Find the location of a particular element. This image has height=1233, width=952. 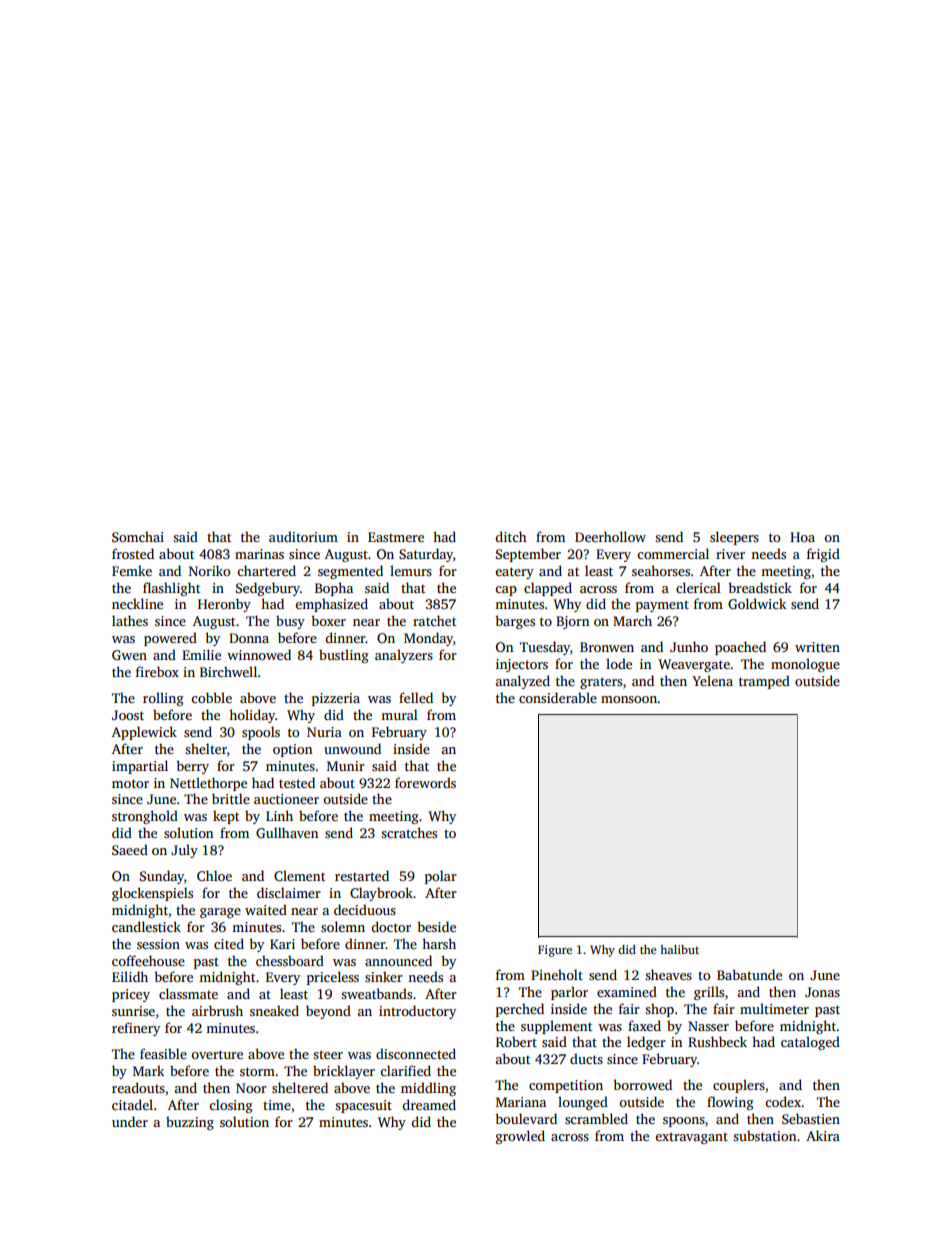

sinker is located at coordinates (384, 976).
